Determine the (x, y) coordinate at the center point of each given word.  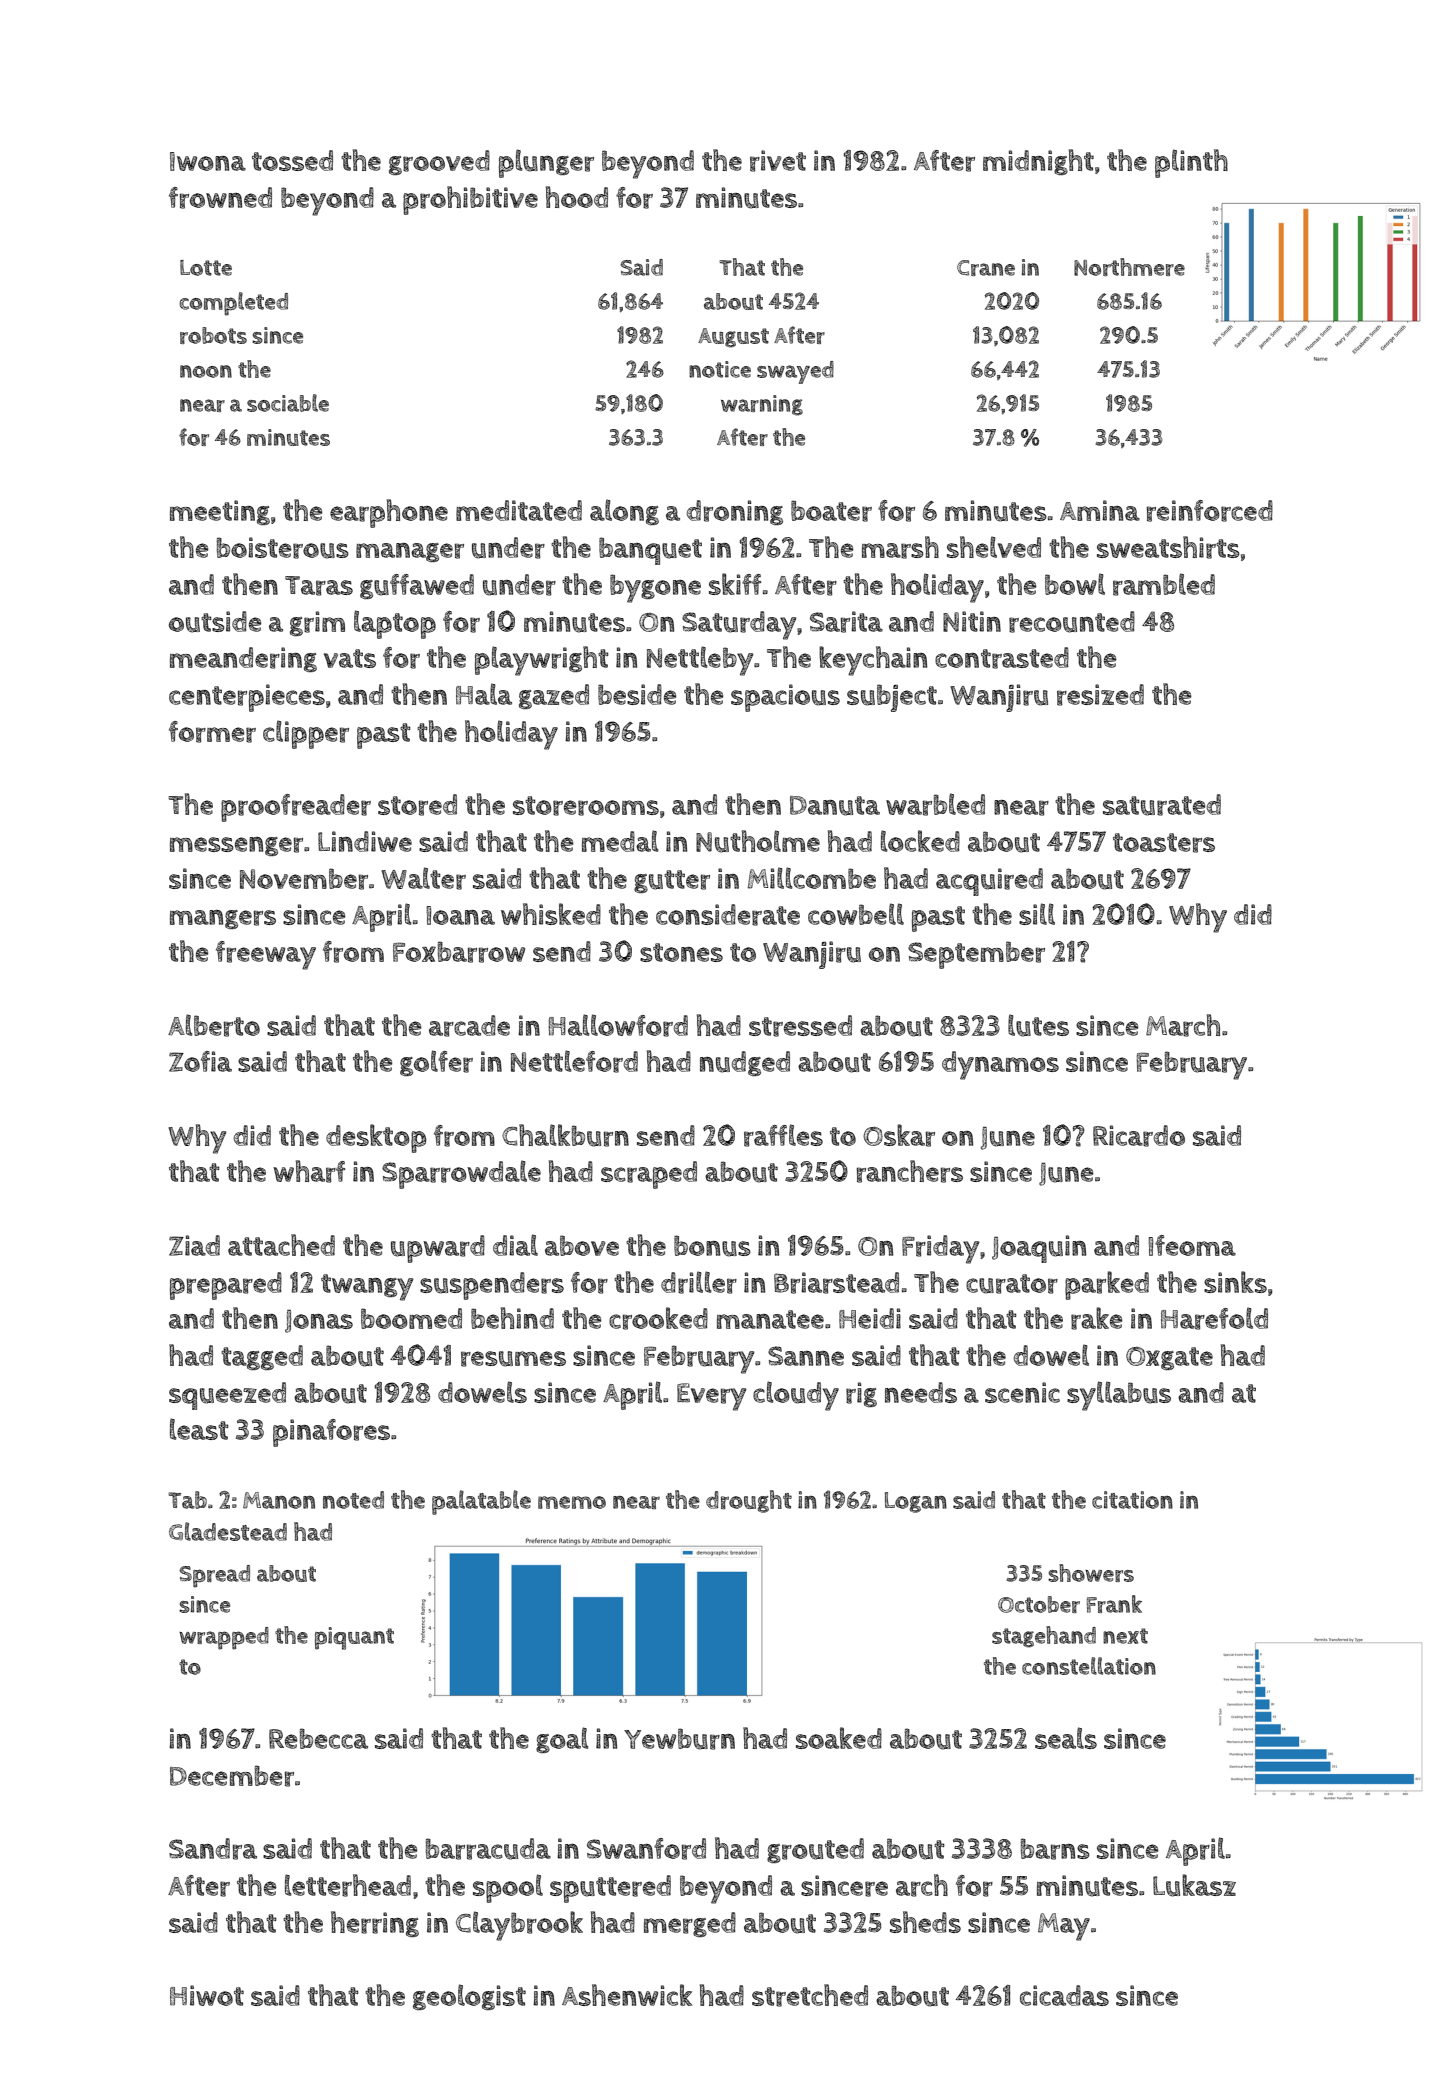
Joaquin (1039, 1249)
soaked (839, 1738)
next (1125, 1636)
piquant (354, 1638)
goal (562, 1740)
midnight (1038, 162)
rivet (778, 161)
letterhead (348, 1885)
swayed (795, 372)
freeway (266, 955)
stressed (800, 1026)
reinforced (1210, 511)
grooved (439, 162)
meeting (220, 512)
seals (1066, 1738)
